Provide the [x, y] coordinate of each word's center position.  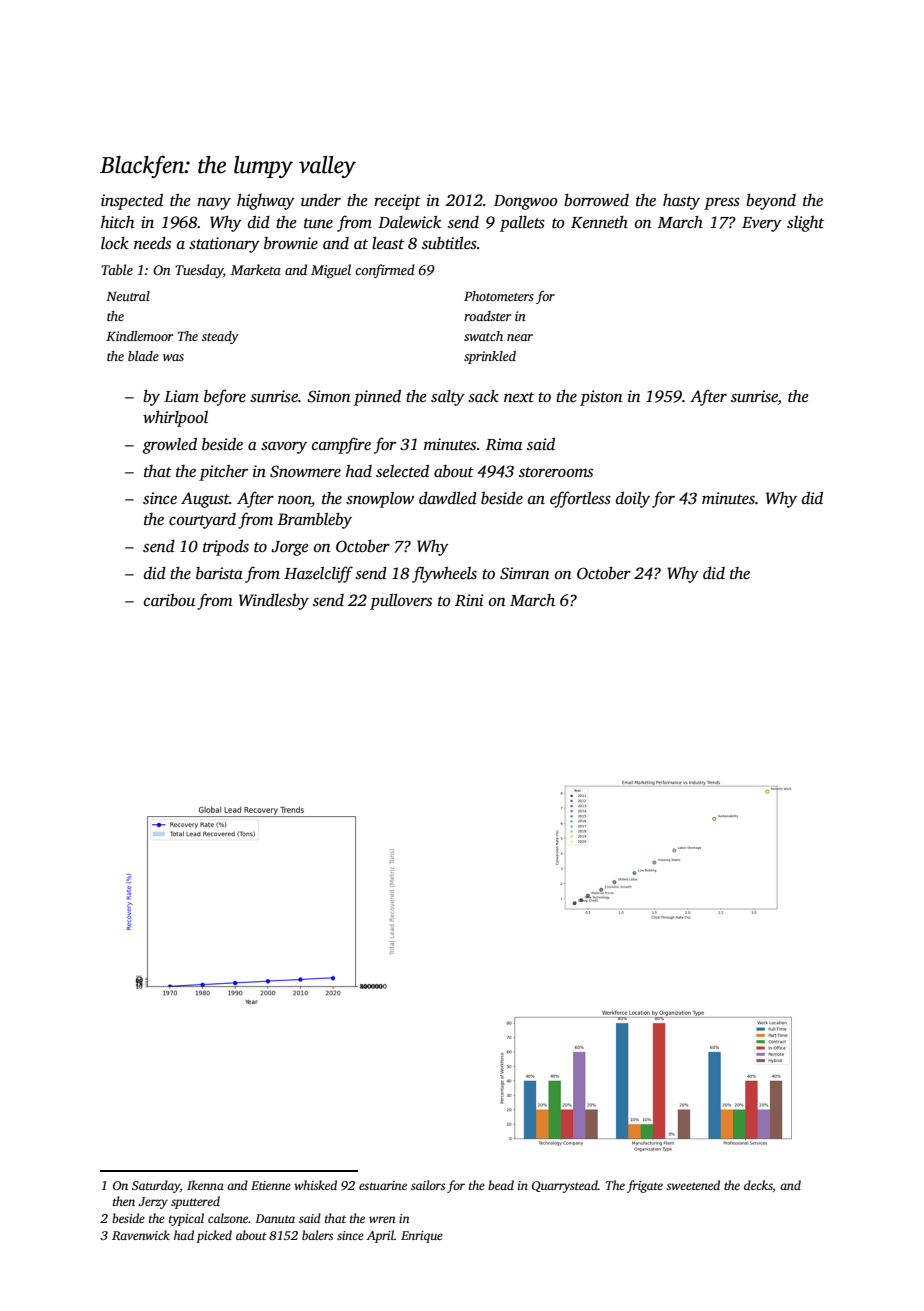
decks [758, 1185]
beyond [771, 202]
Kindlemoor [139, 336]
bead [501, 1185]
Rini [469, 600]
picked [214, 1236]
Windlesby [274, 602]
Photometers [499, 296]
